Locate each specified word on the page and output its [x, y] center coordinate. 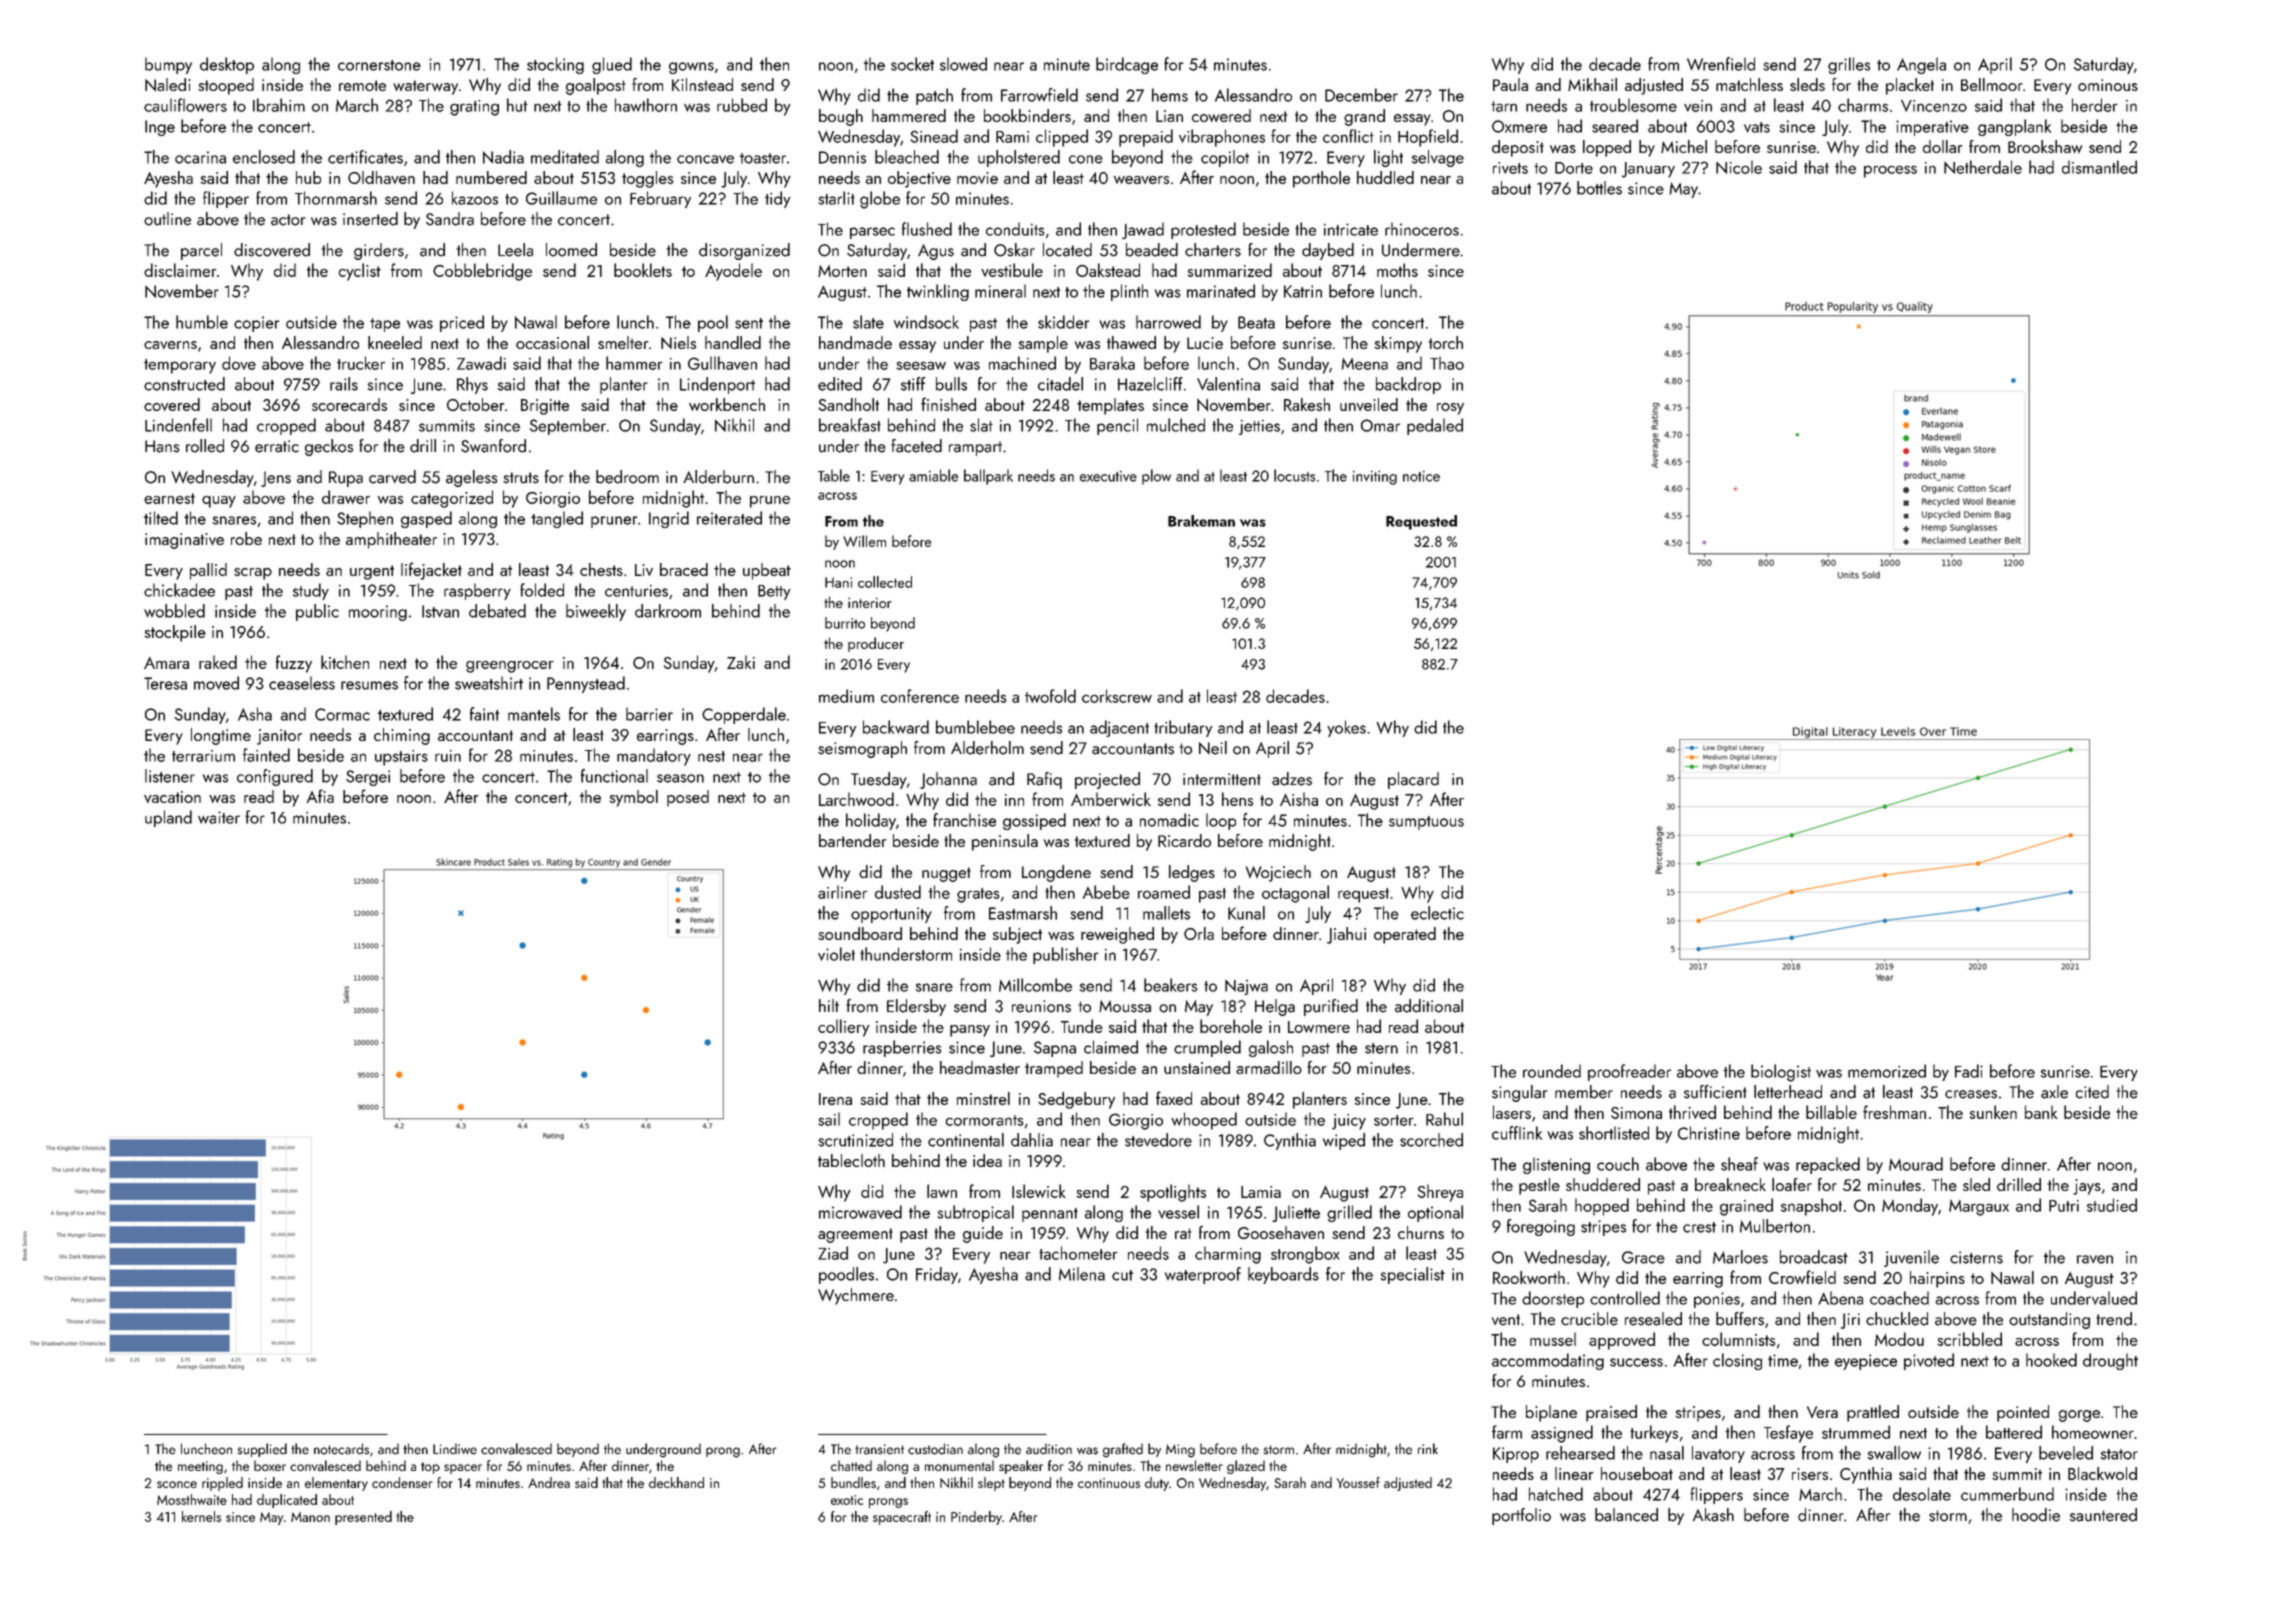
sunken [1993, 1112]
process [1890, 171]
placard [1413, 780]
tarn [1504, 106]
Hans [162, 446]
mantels [534, 714]
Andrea [549, 1482]
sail [829, 1119]
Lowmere [1319, 1027]
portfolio [1521, 1516]
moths [1397, 270]
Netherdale [1983, 167]
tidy [778, 199]
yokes [1346, 728]
